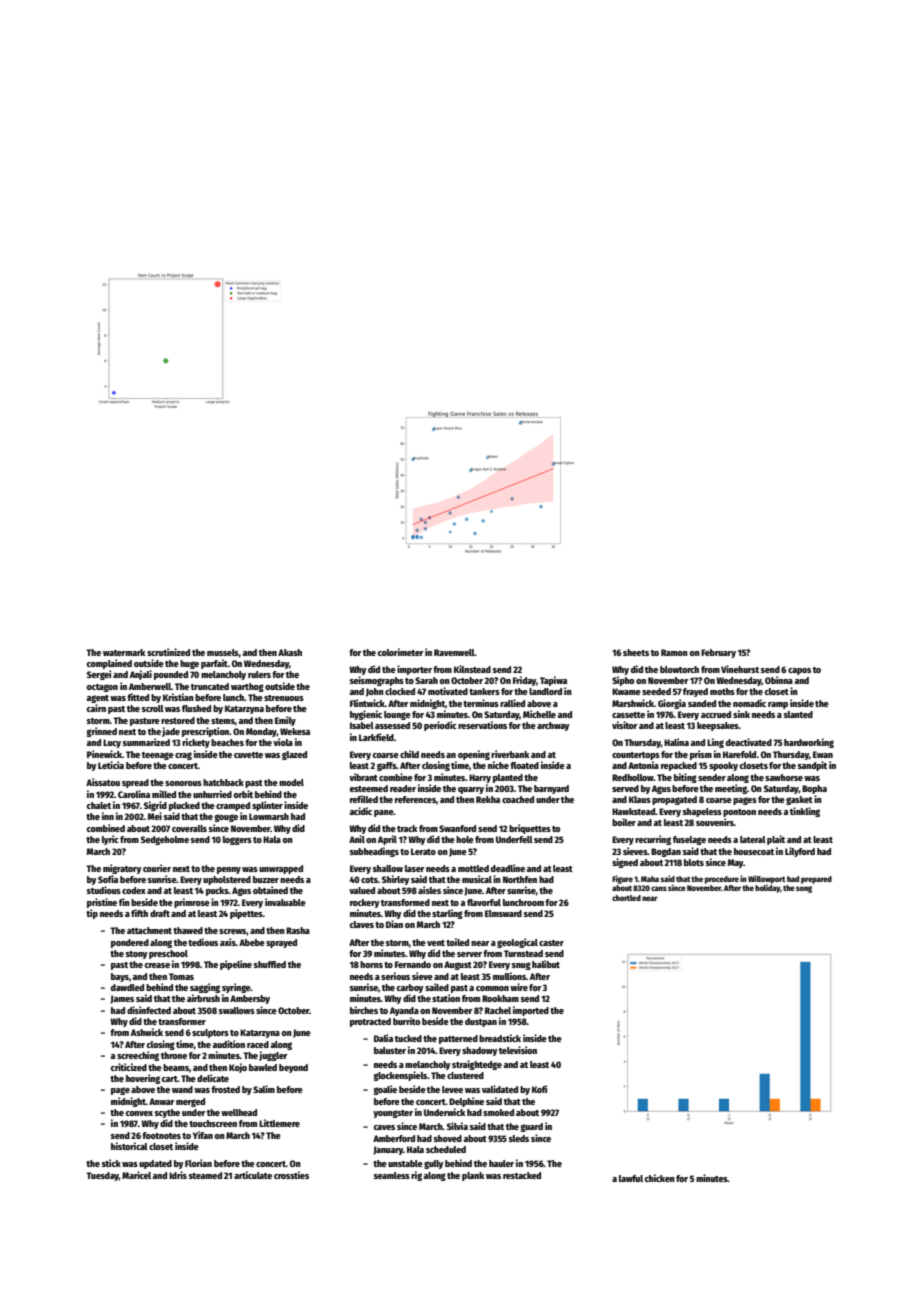 The image size is (924, 1308). I want to click on Sofia, so click(108, 879).
